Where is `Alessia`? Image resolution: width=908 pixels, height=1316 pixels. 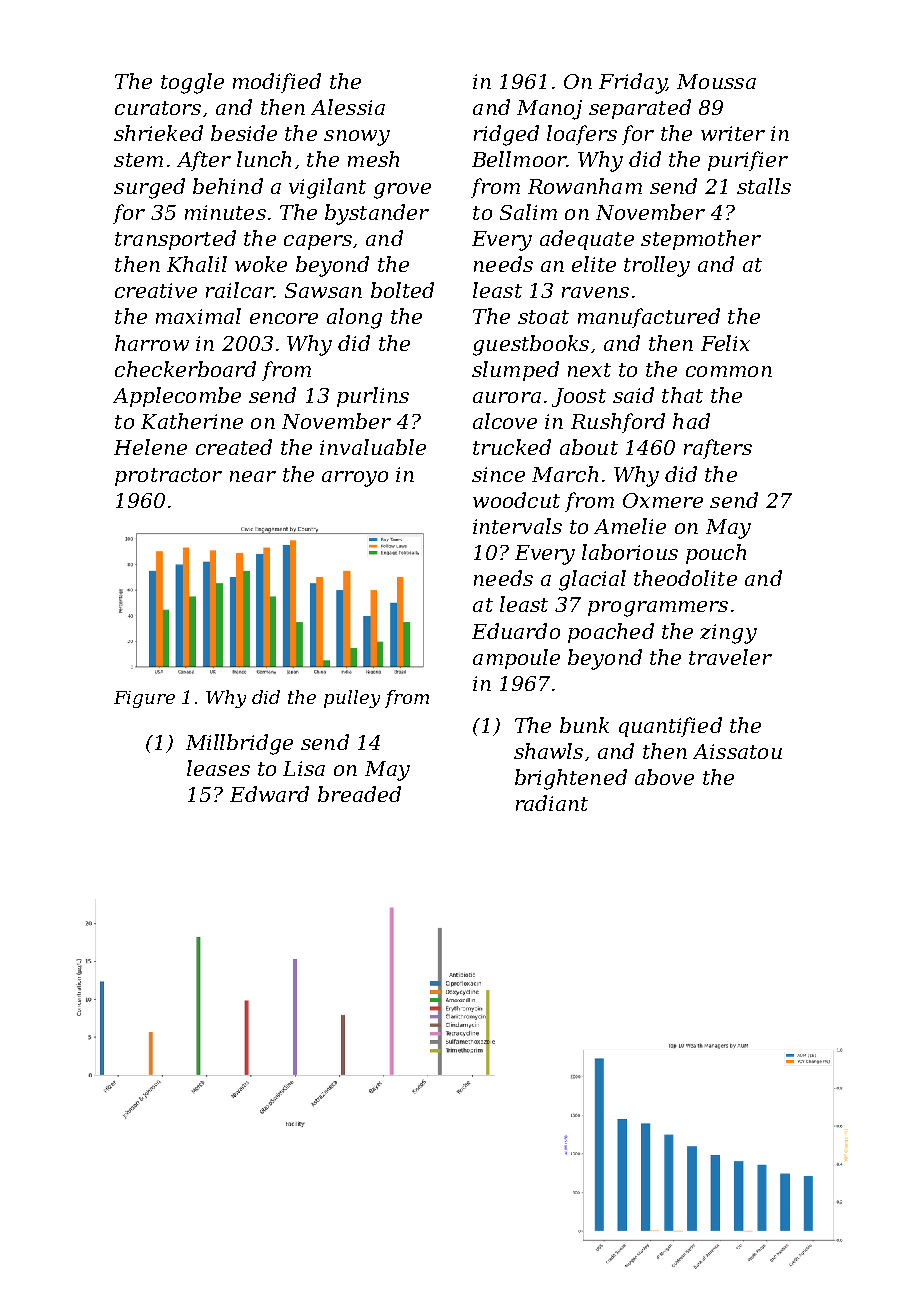 Alessia is located at coordinates (348, 107).
